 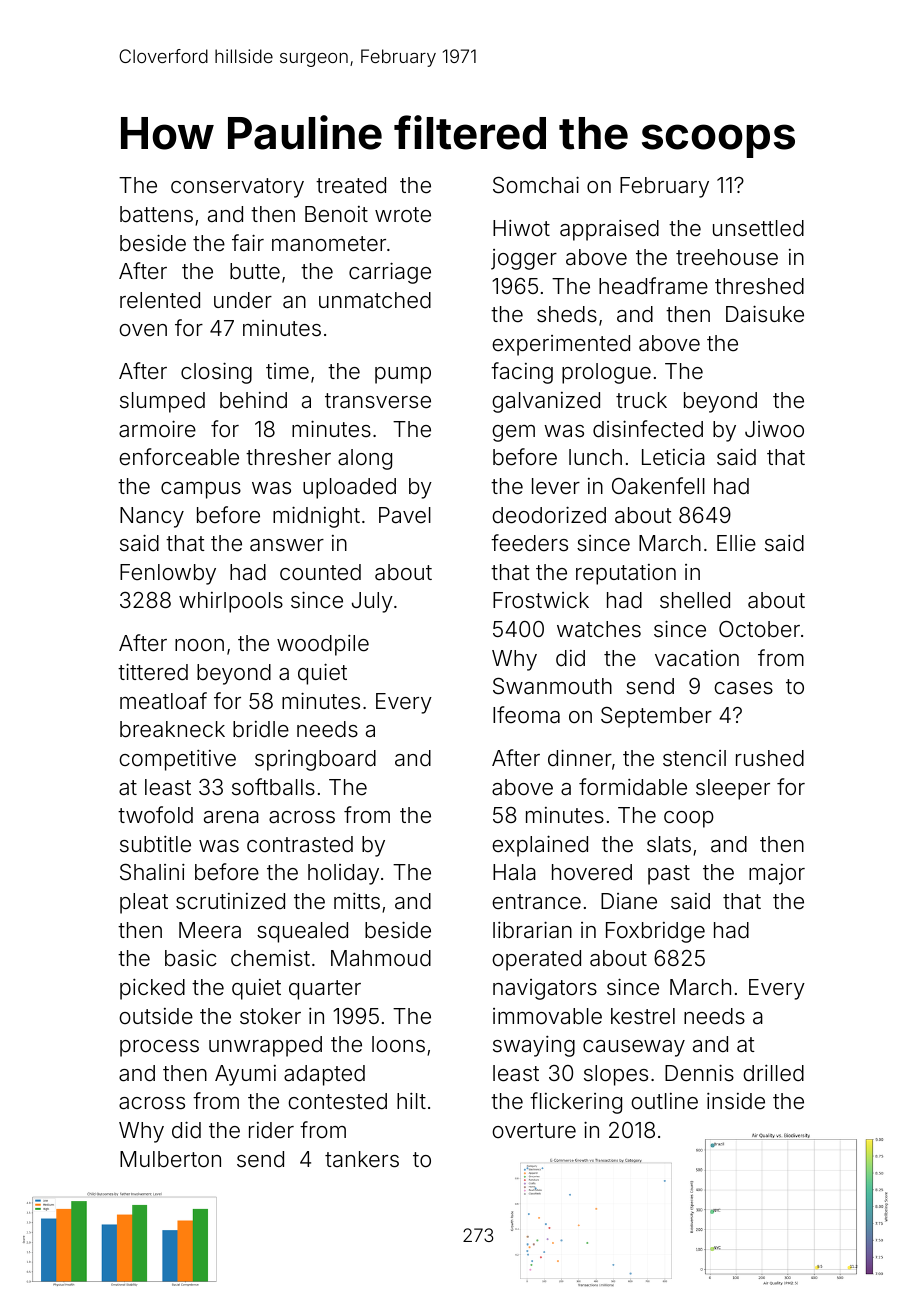 What do you see at coordinates (736, 543) in the screenshot?
I see `Ellie` at bounding box center [736, 543].
